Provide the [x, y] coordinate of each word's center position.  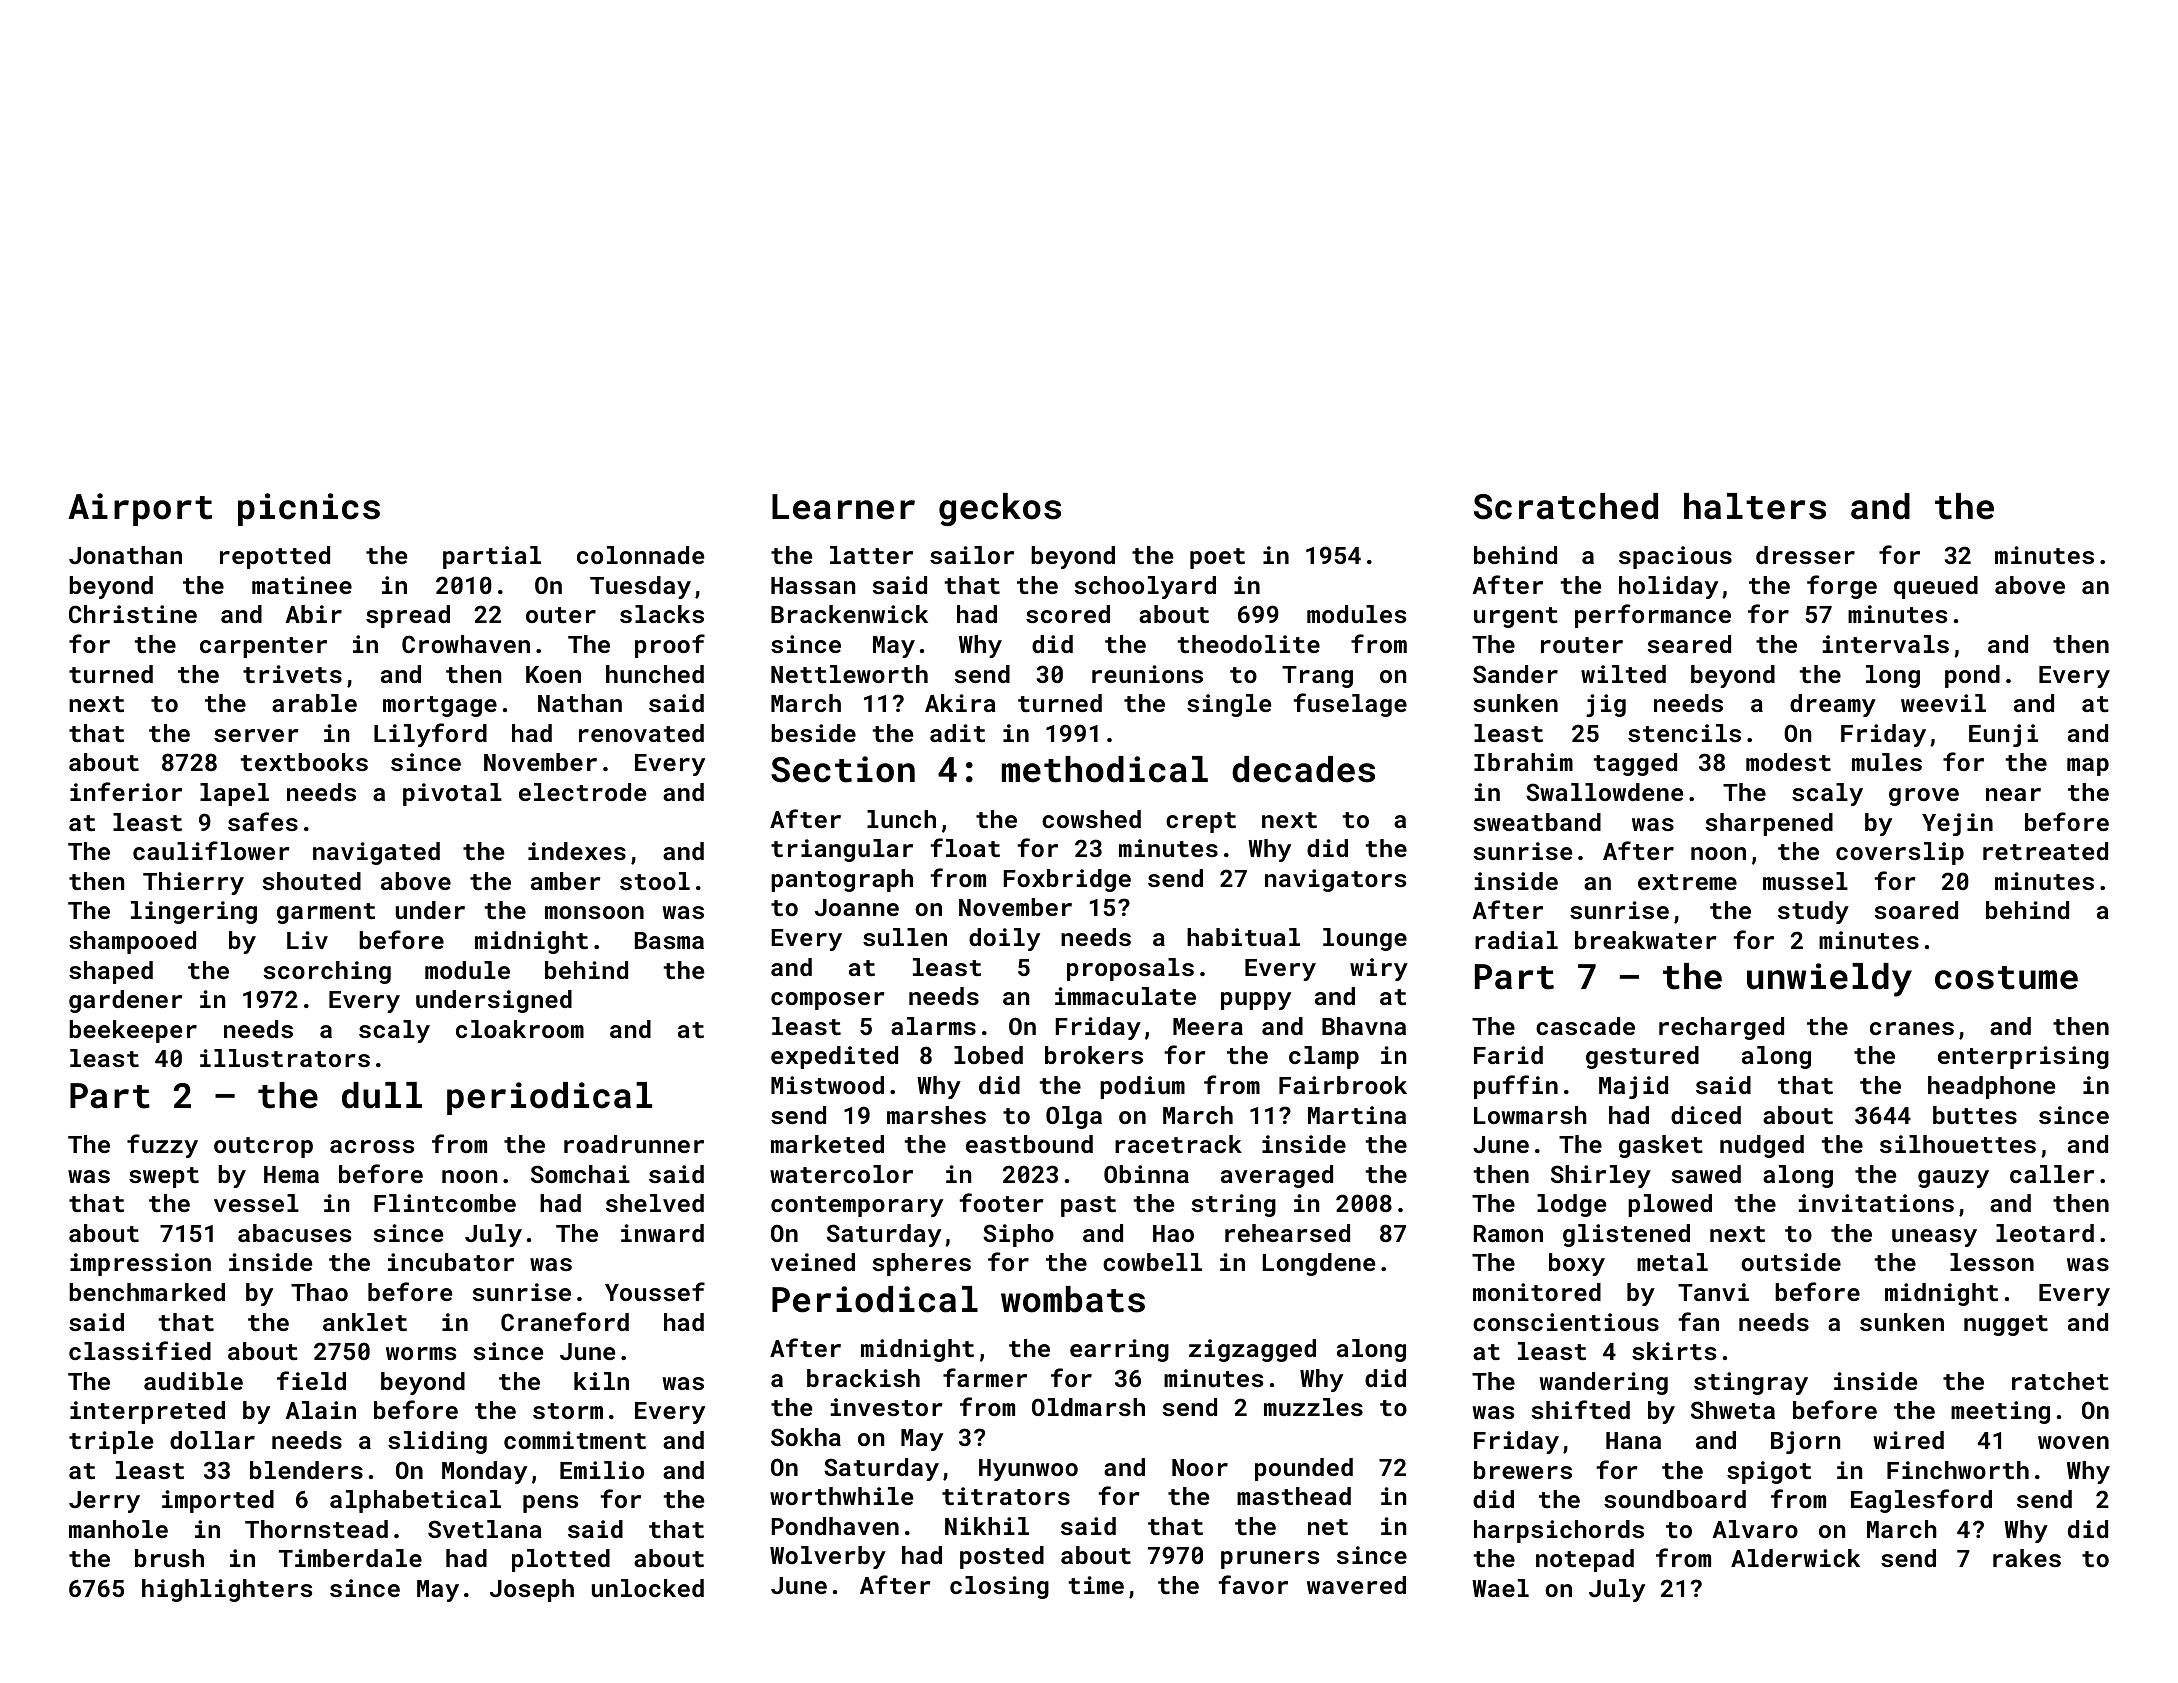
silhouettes [1958, 1144]
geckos [1000, 509]
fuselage [1350, 705]
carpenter [263, 647]
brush [169, 1558]
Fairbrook [1343, 1085]
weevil [1943, 703]
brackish [863, 1378]
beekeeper [133, 1031]
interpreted [147, 1412]
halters [1755, 506]
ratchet [2060, 1381]
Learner [843, 507]
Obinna [1146, 1174]
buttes [1975, 1115]
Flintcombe [445, 1203]
